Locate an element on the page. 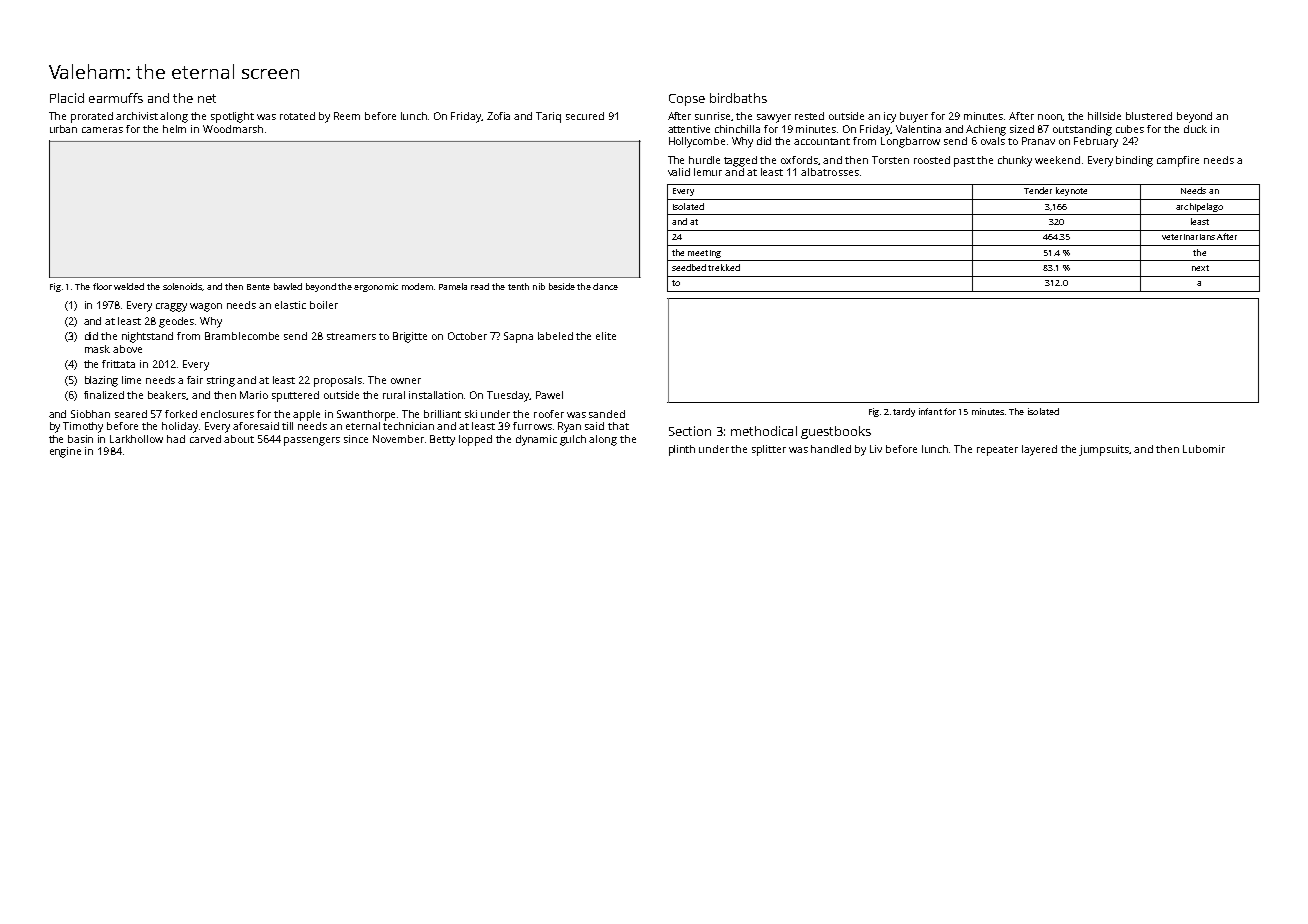 This image has width=1308, height=924. streamers is located at coordinates (351, 336).
